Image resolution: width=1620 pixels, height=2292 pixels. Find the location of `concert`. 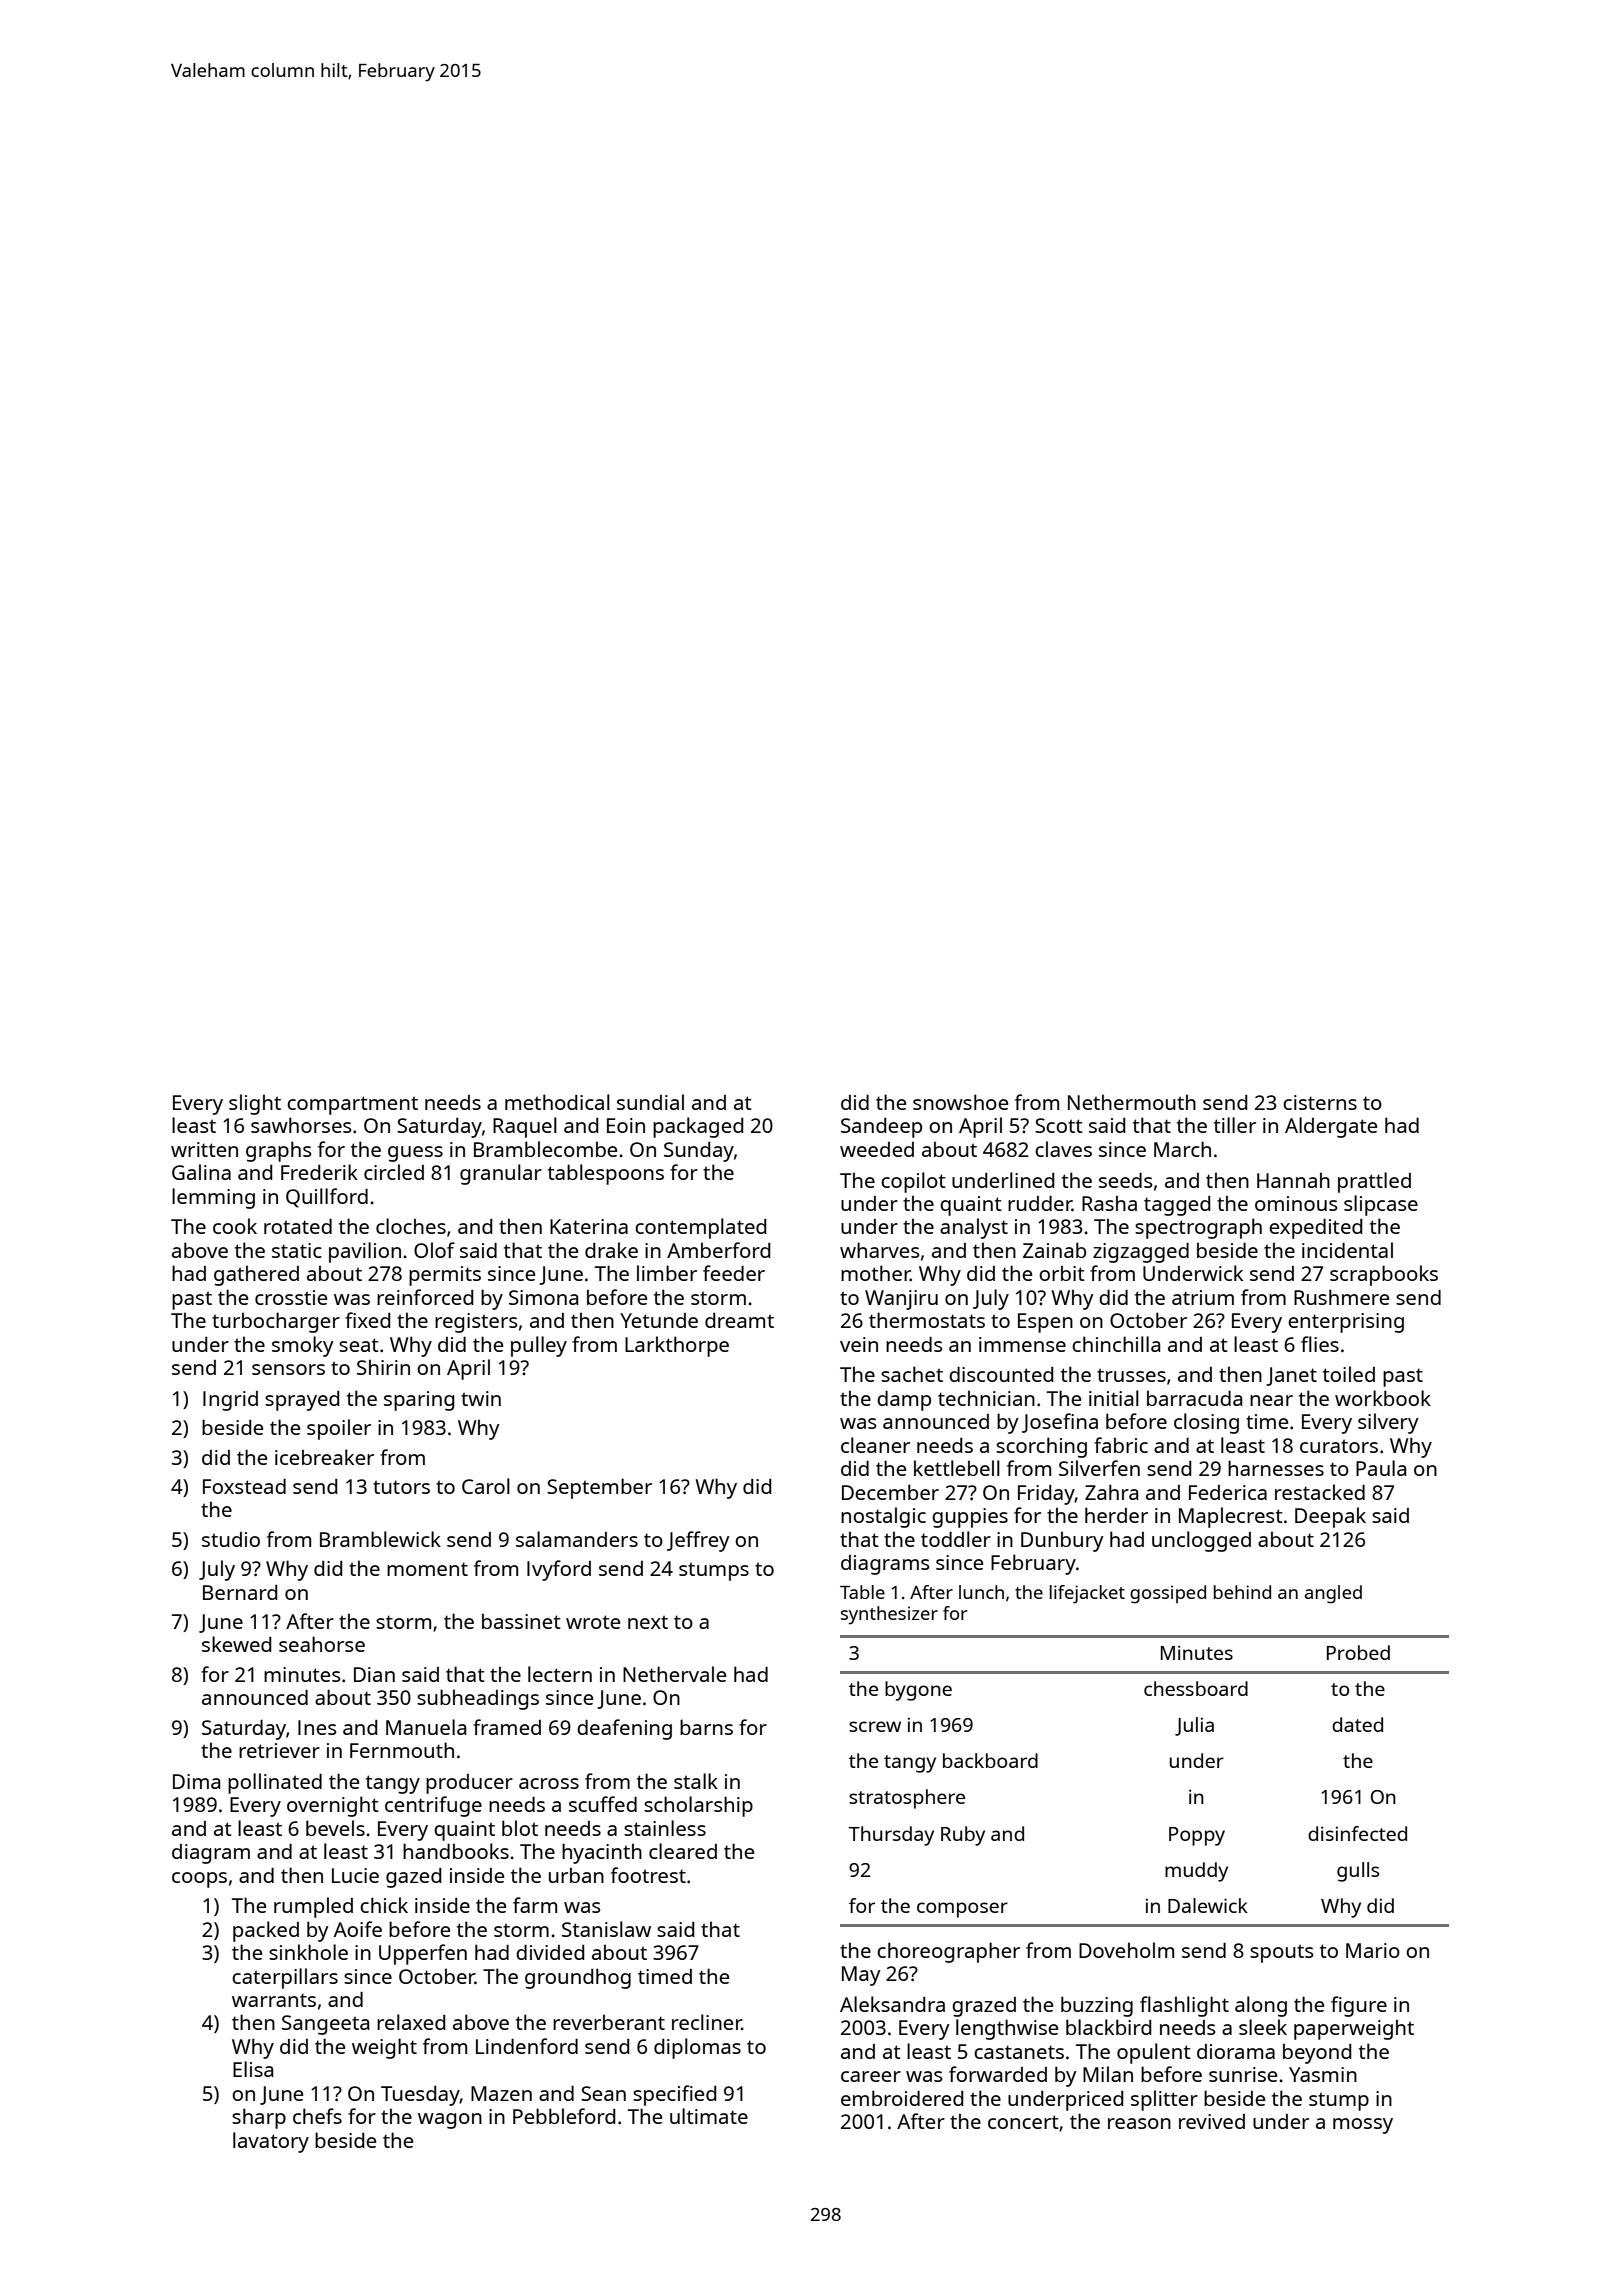

concert is located at coordinates (1023, 2122).
